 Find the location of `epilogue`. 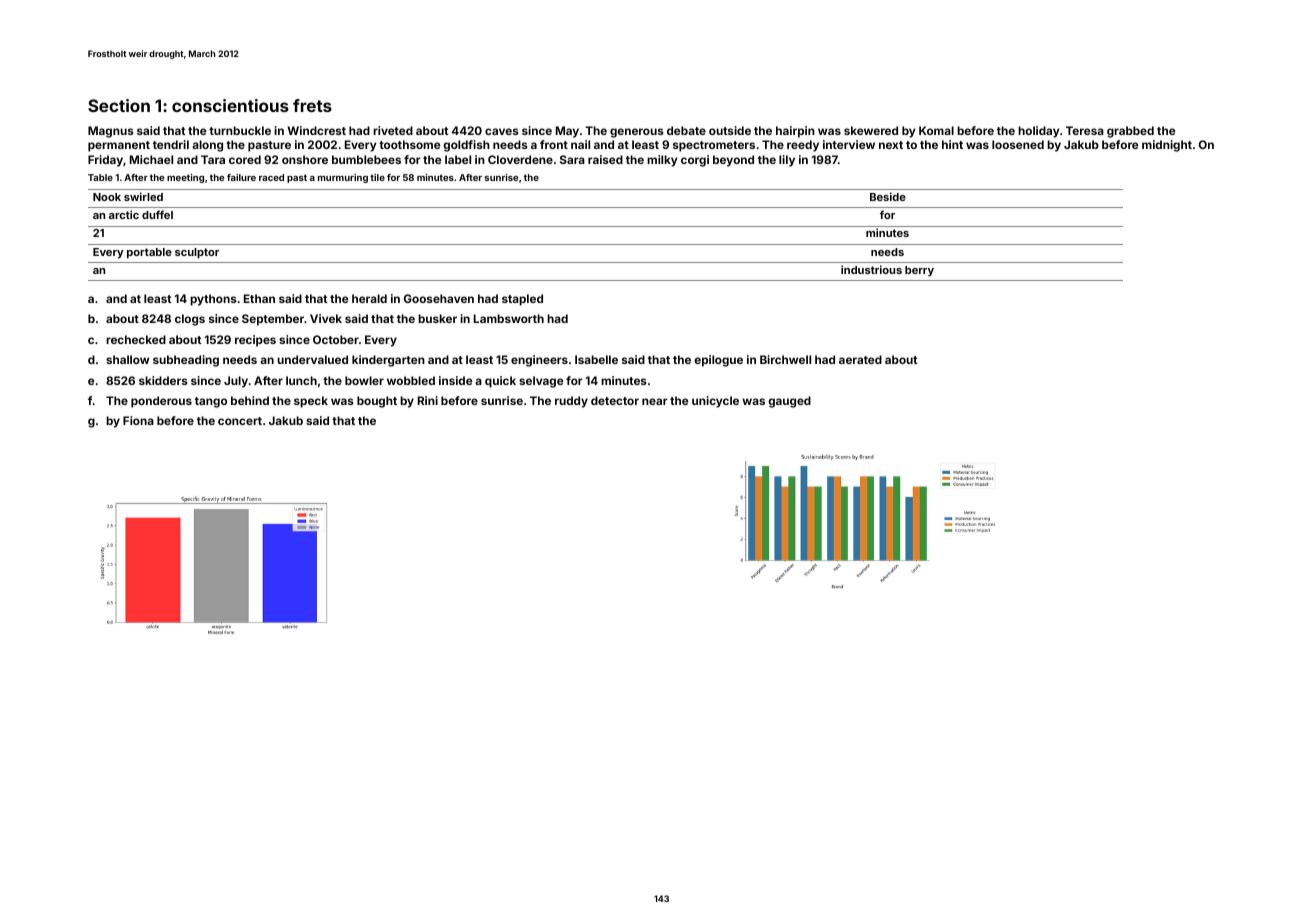

epilogue is located at coordinates (718, 361).
